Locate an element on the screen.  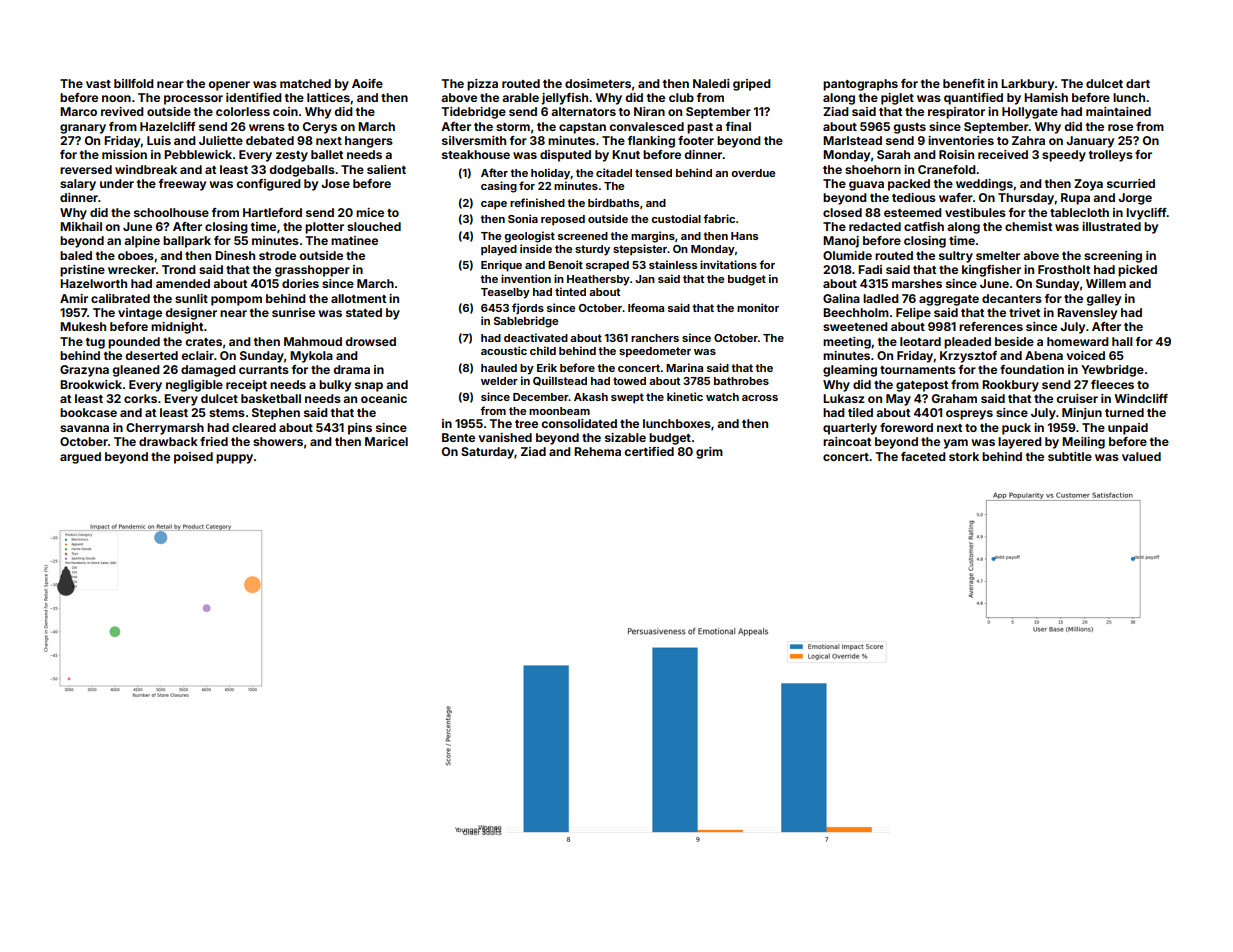
pizza is located at coordinates (482, 85).
